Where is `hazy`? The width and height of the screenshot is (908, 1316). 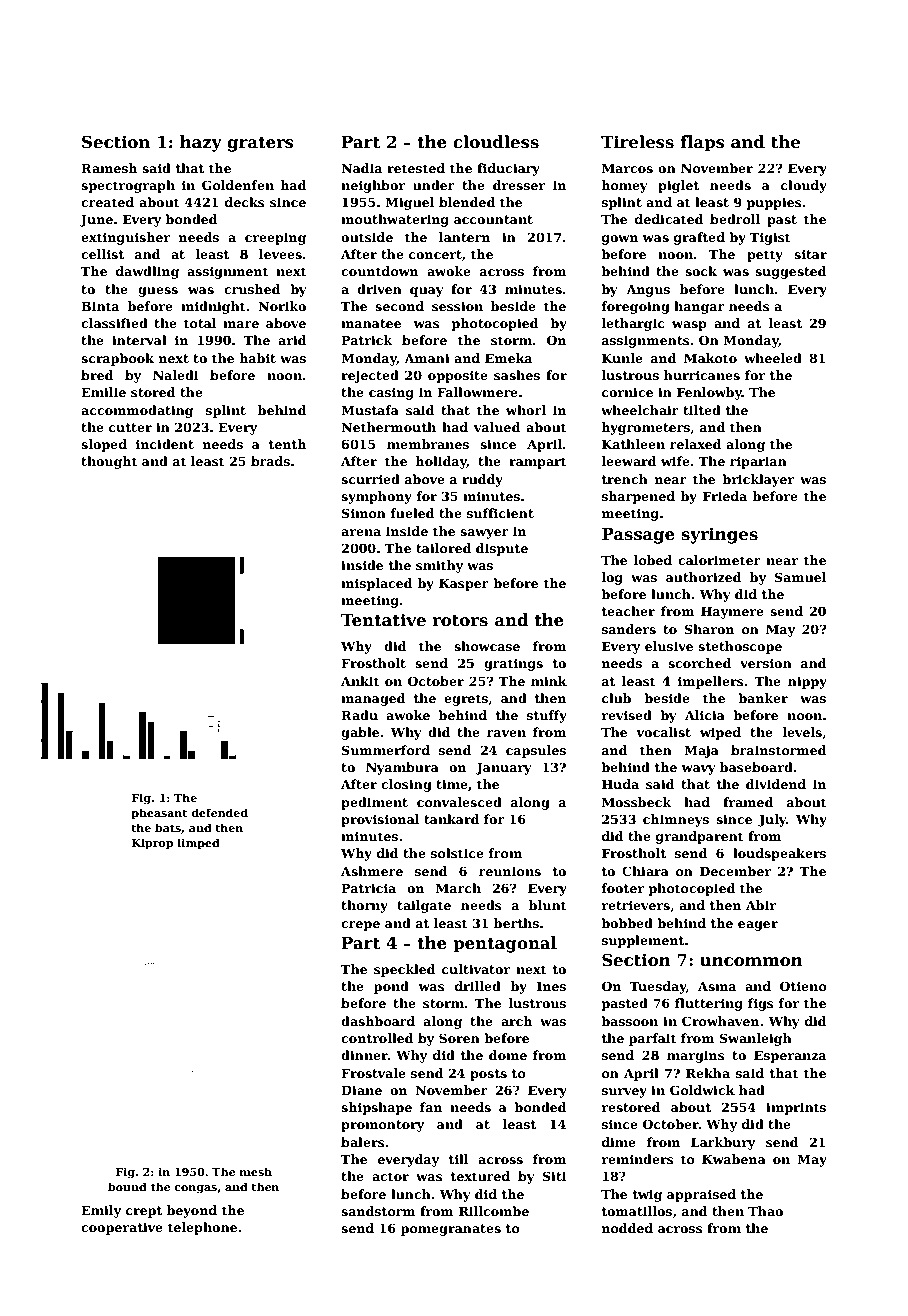
hazy is located at coordinates (201, 143).
